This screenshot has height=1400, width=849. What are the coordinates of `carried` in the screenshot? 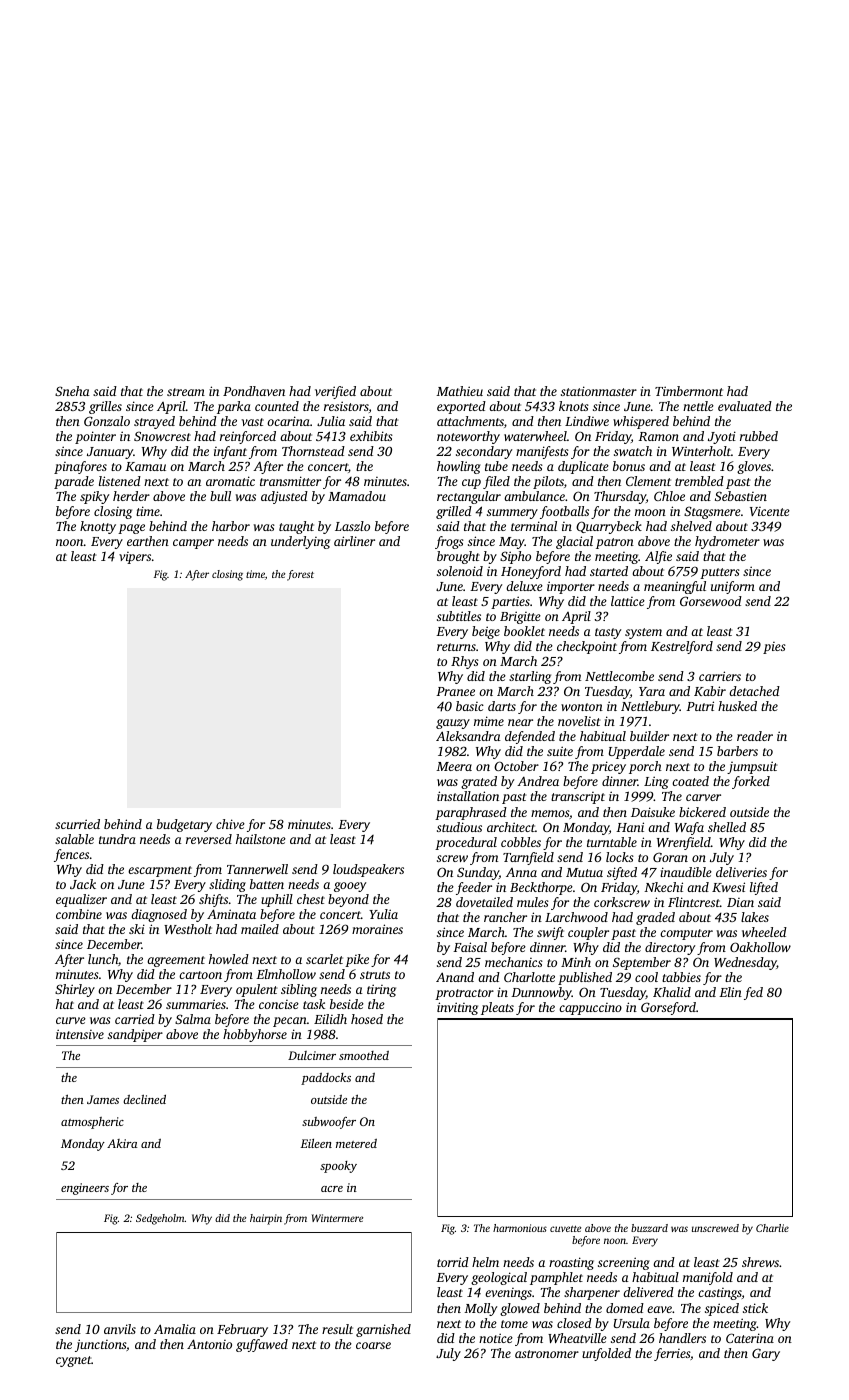 It's located at (135, 1019).
